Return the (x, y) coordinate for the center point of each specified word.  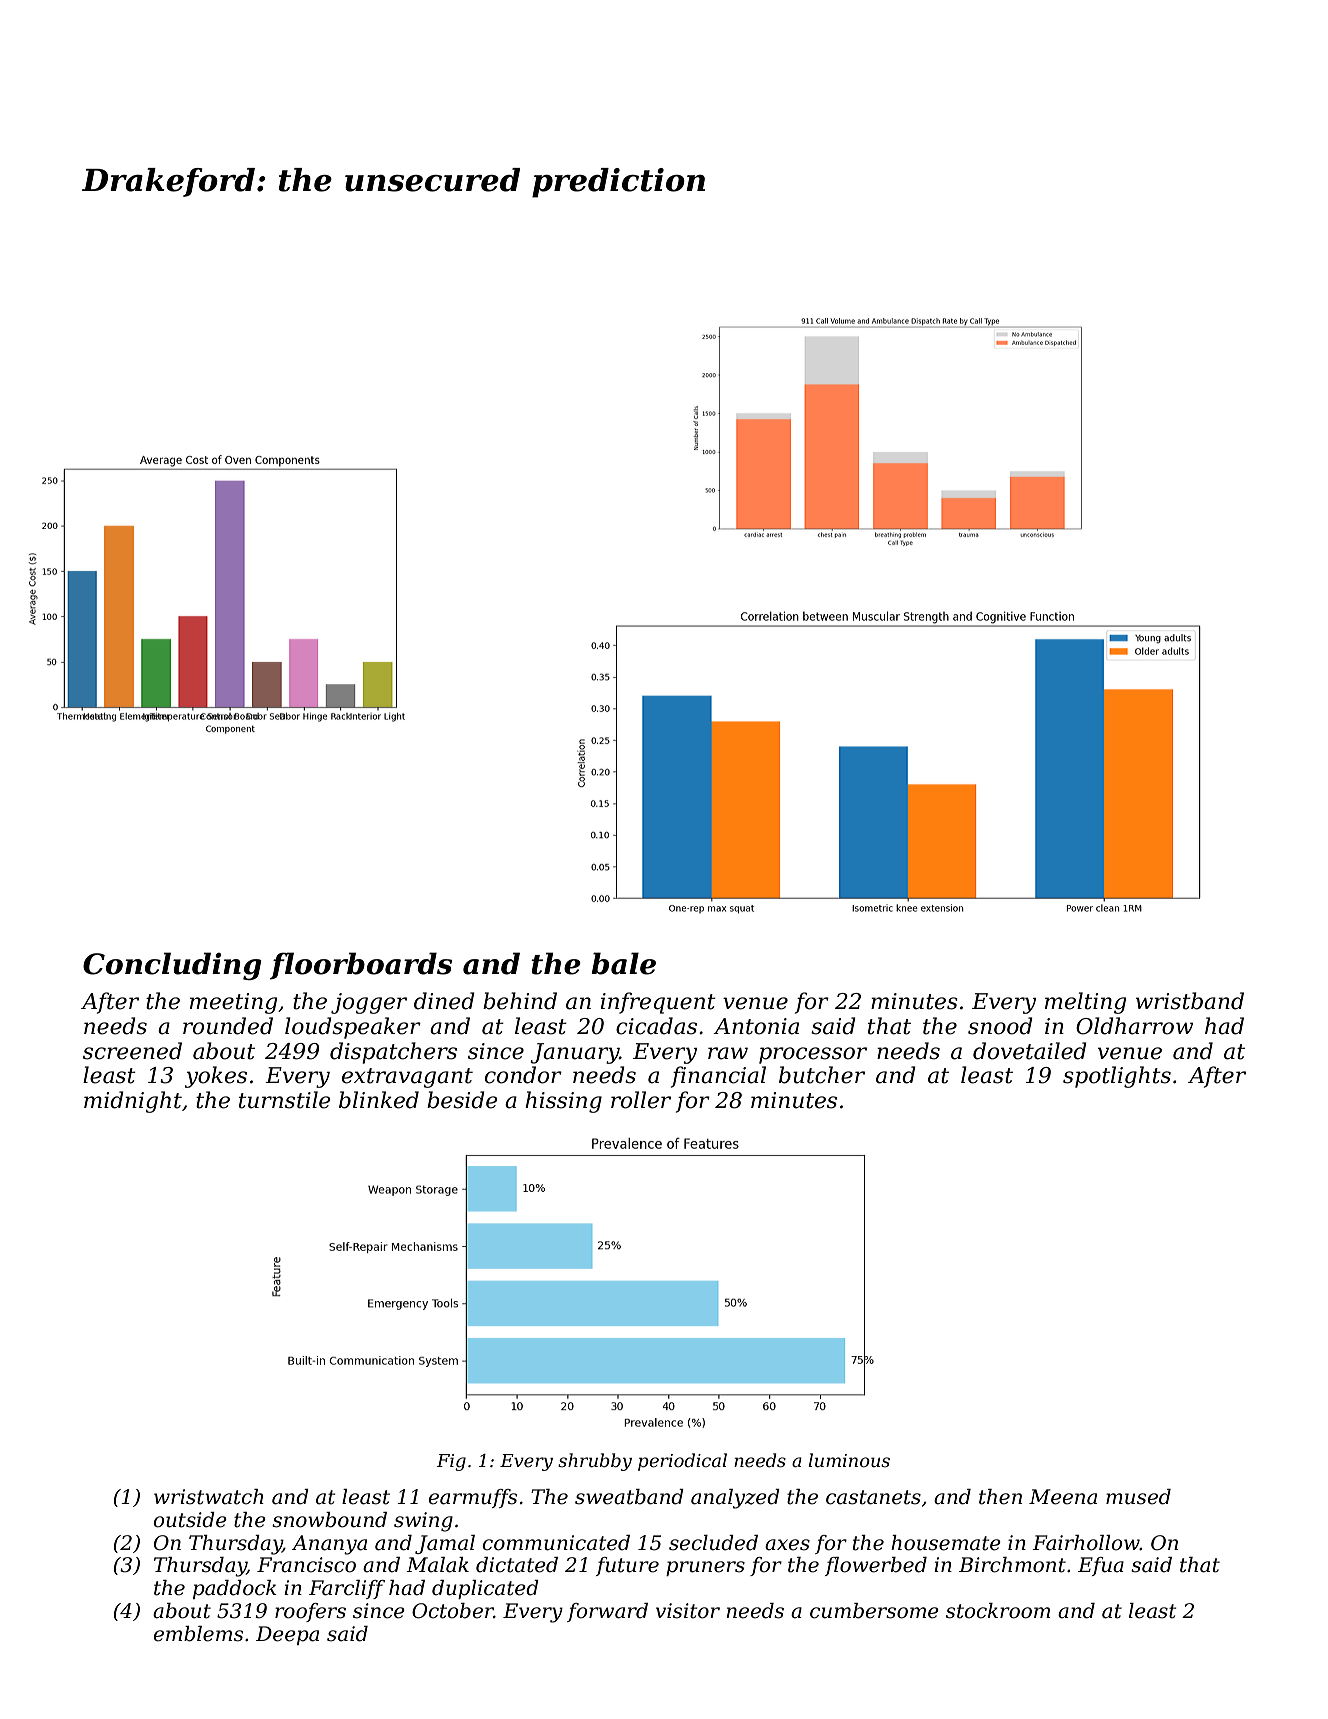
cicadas (656, 1026)
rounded (228, 1026)
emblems (198, 1634)
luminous (849, 1460)
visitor (688, 1611)
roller (641, 1100)
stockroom (998, 1611)
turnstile (285, 1100)
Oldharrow (1134, 1026)
